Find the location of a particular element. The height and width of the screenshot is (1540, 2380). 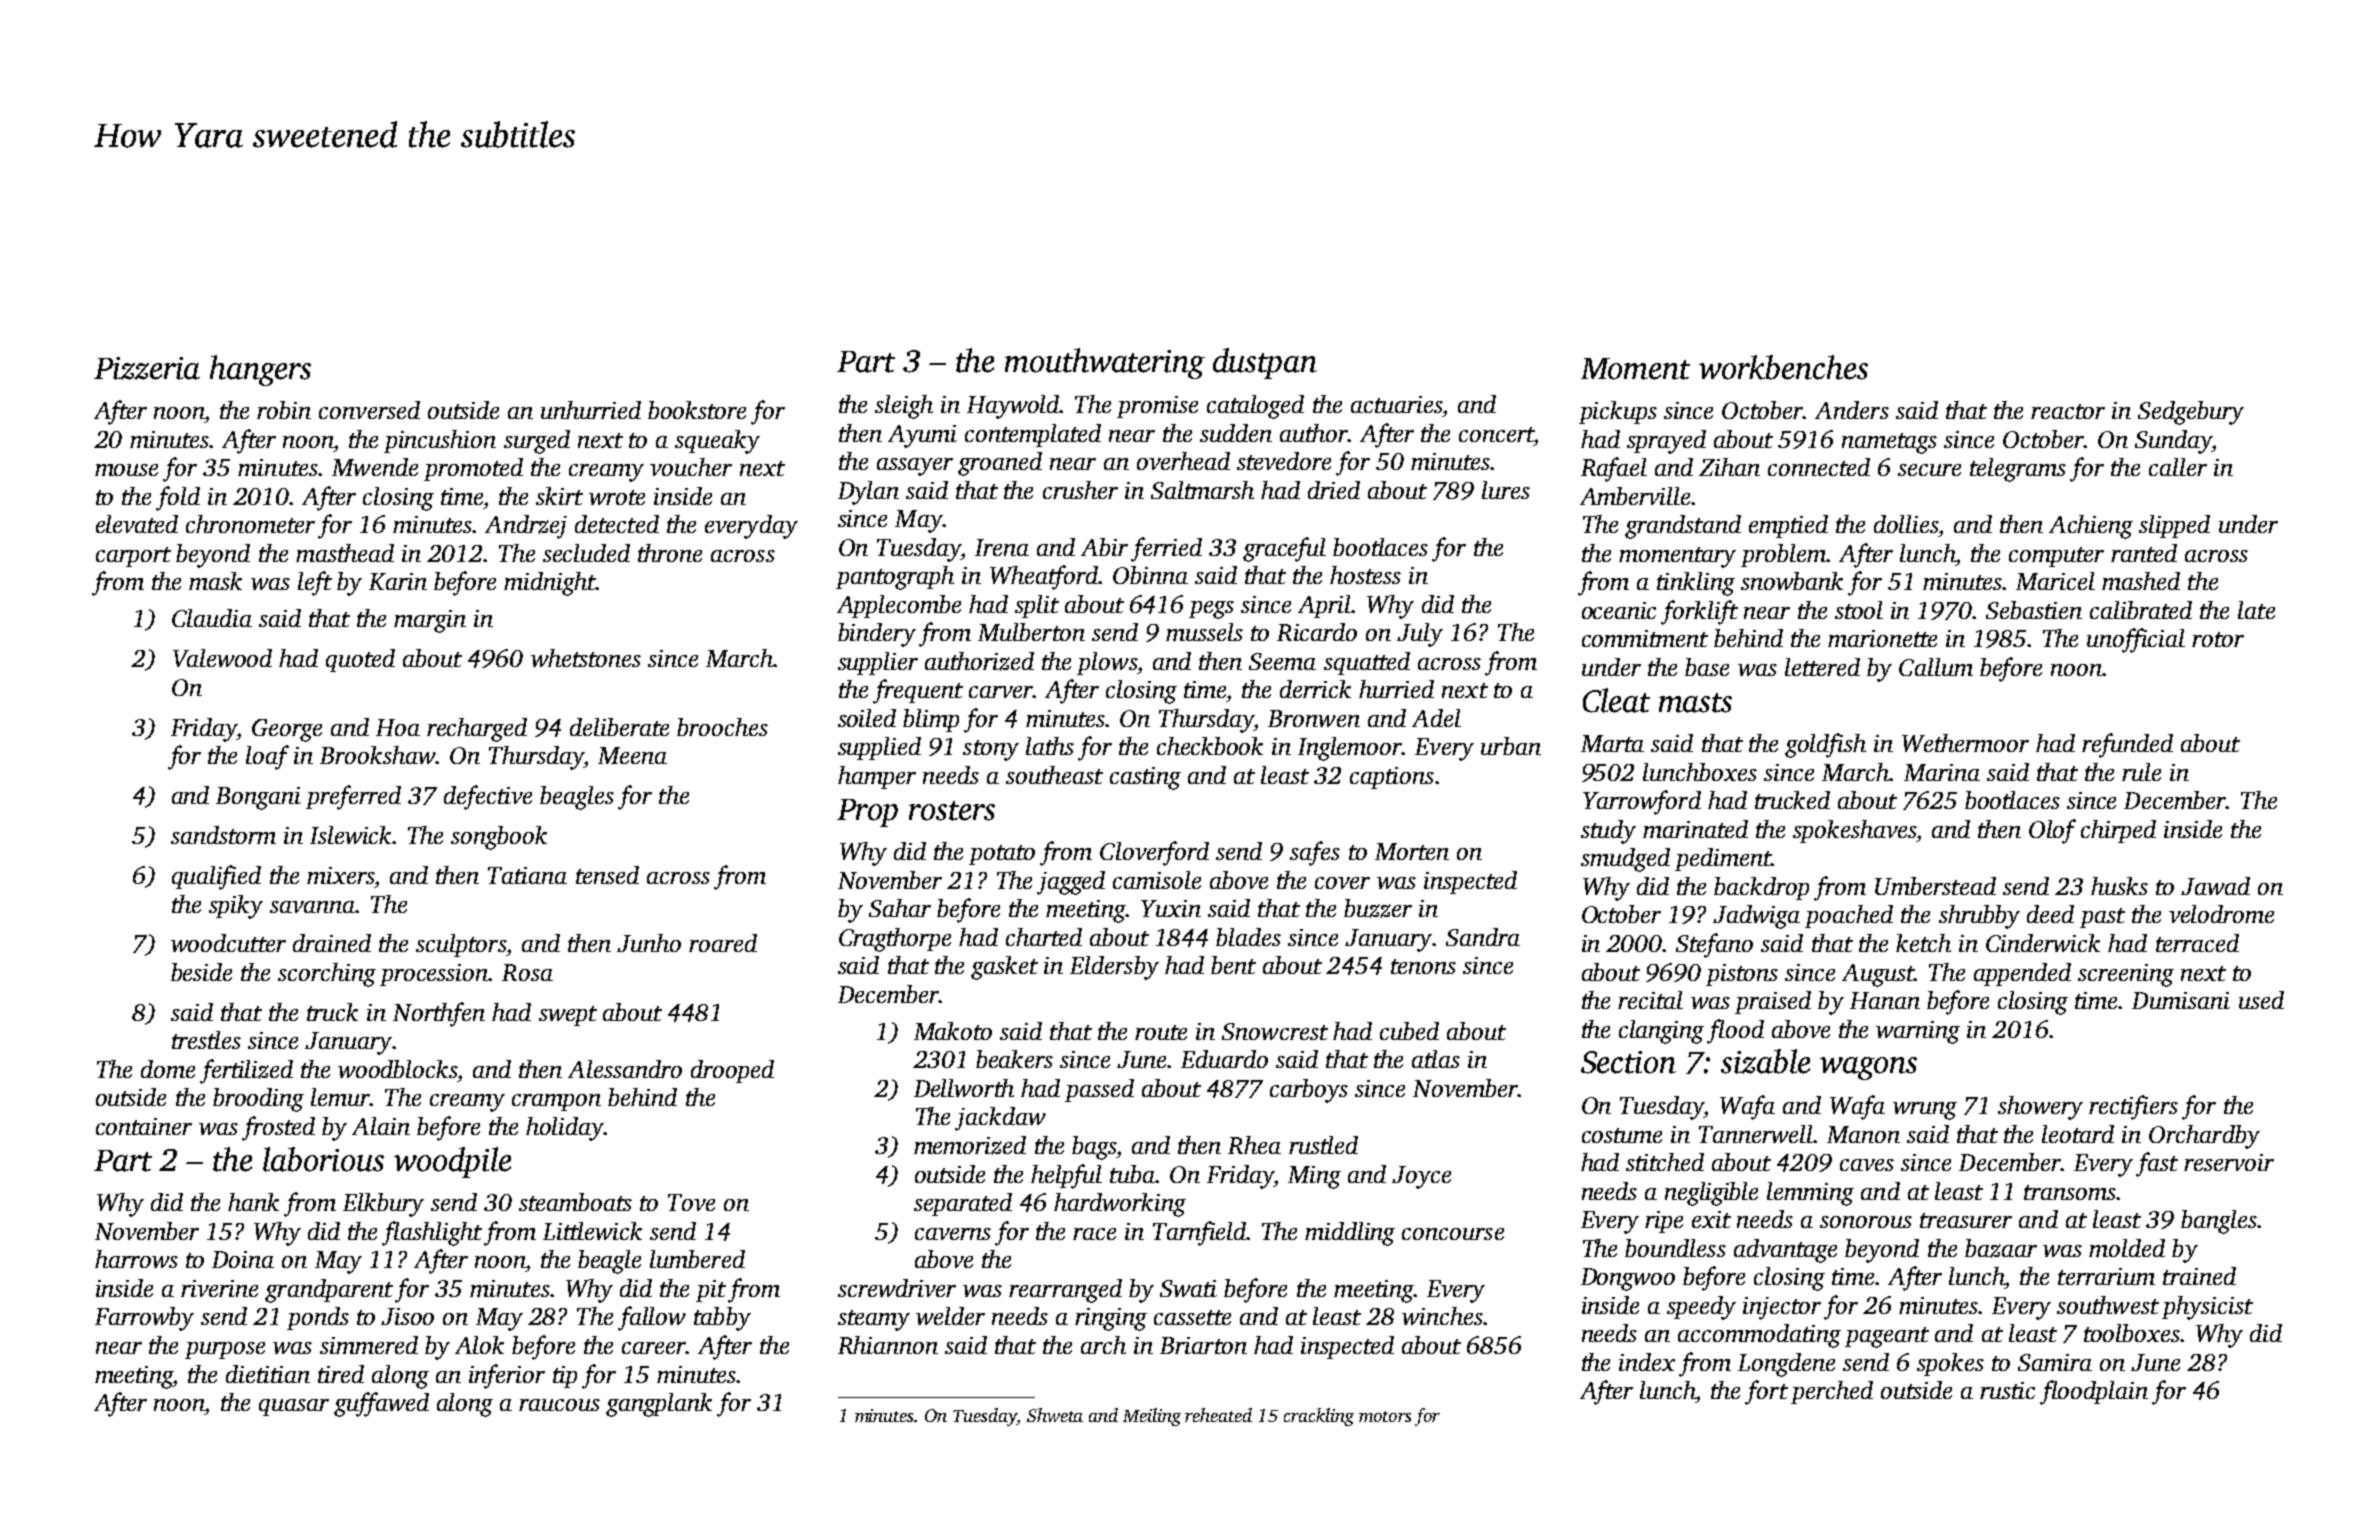

Briarton is located at coordinates (1203, 1345).
